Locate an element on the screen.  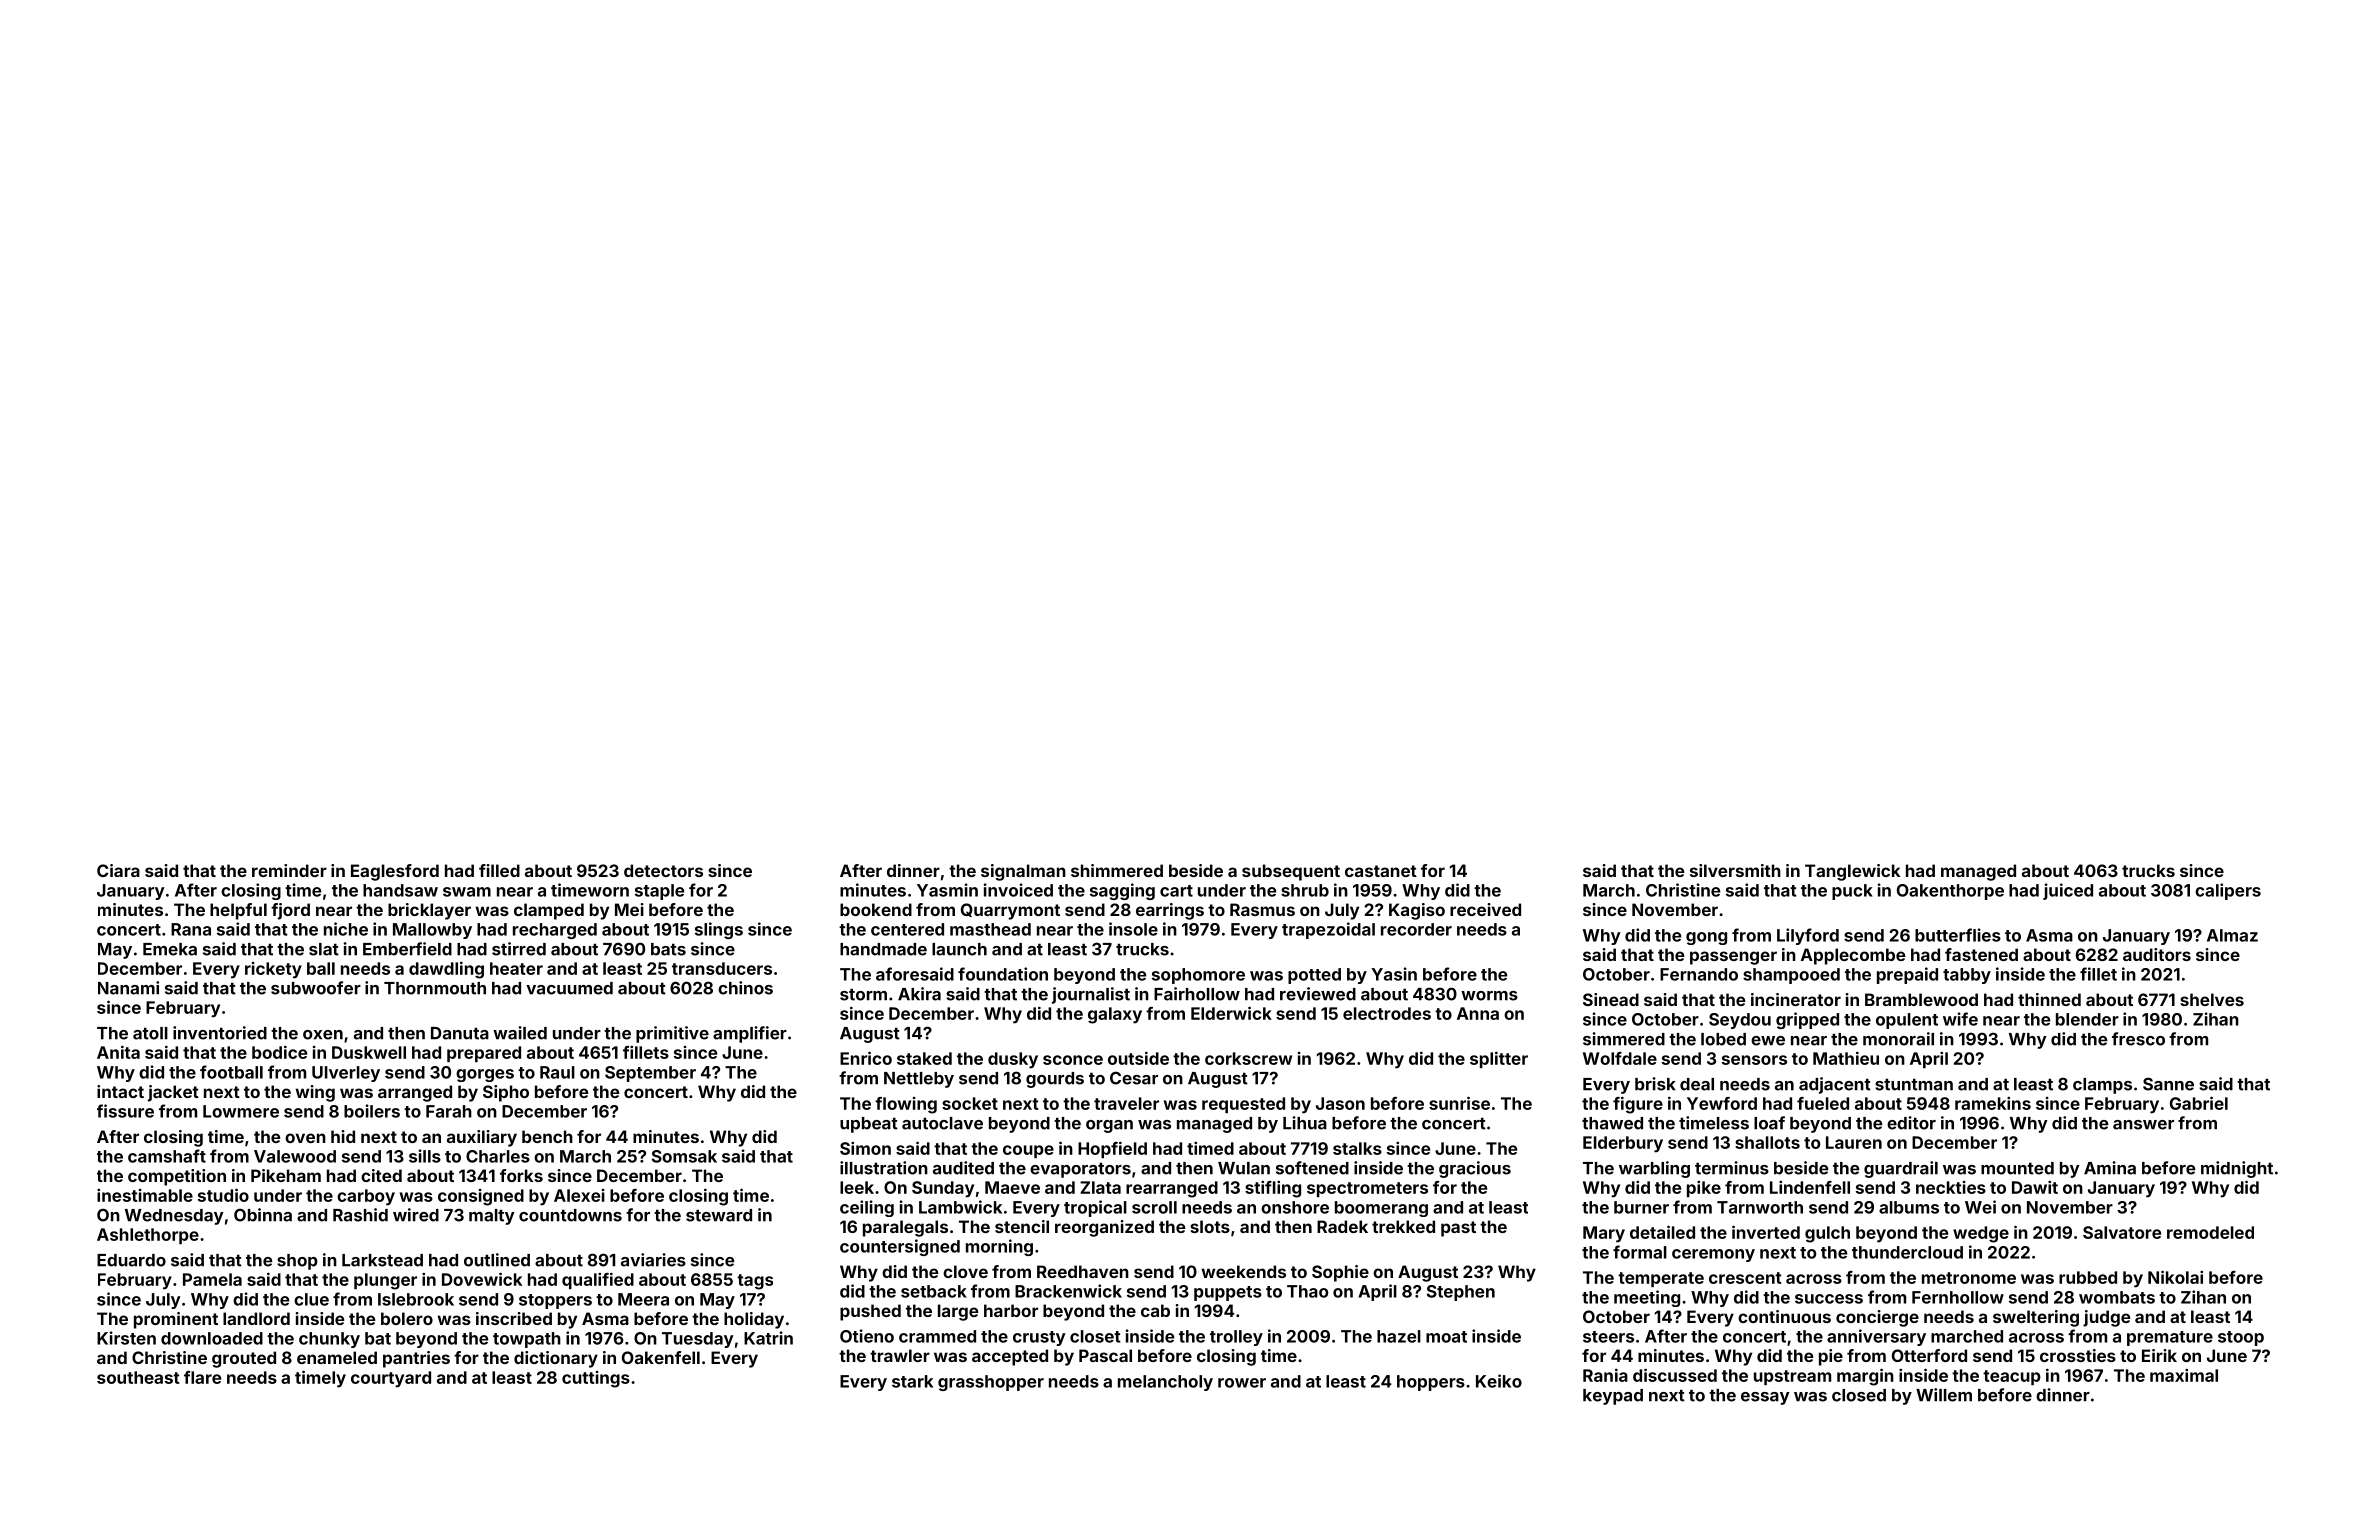
midnight is located at coordinates (2237, 1169).
